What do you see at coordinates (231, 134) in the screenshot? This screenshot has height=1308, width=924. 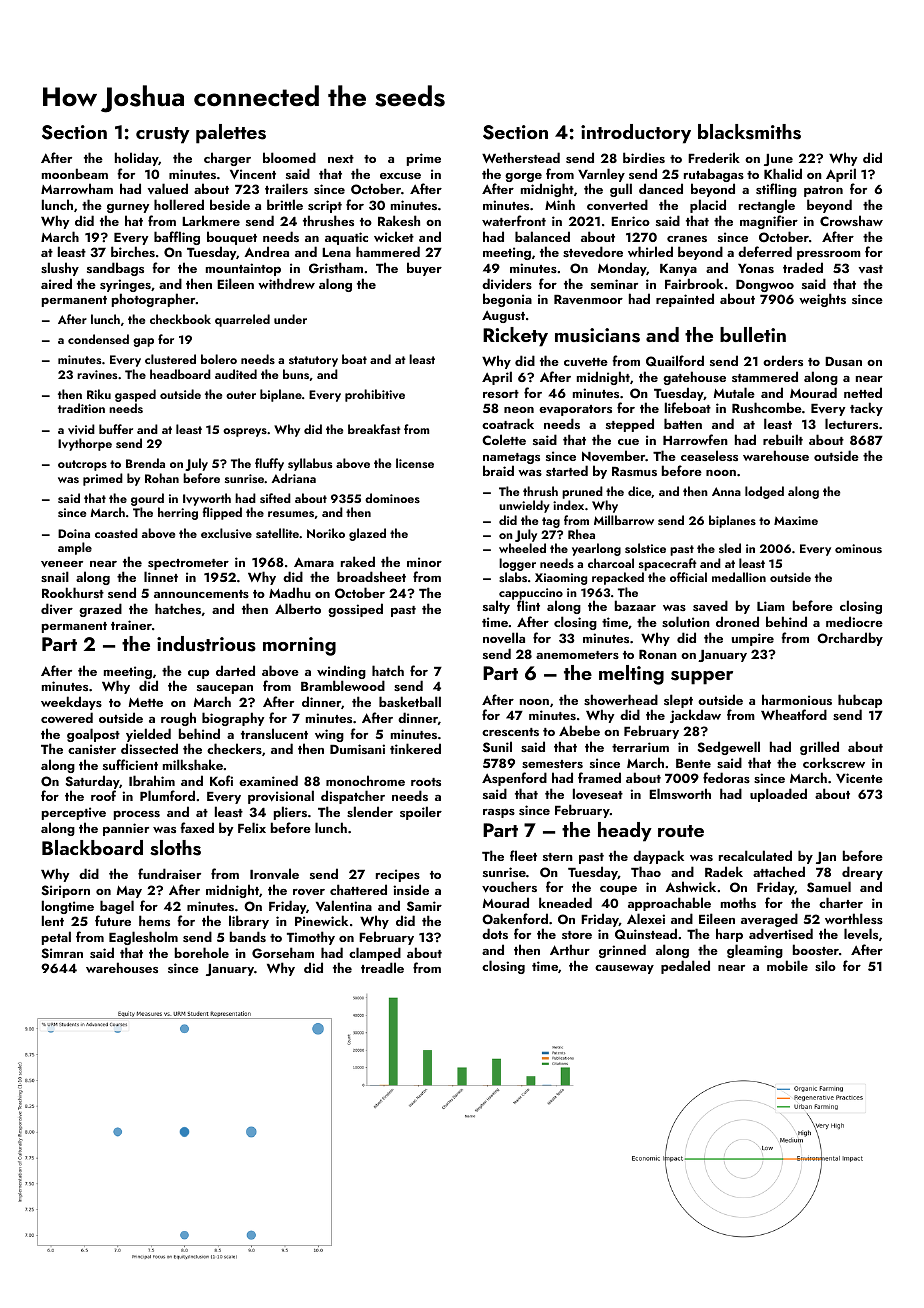 I see `palettes` at bounding box center [231, 134].
